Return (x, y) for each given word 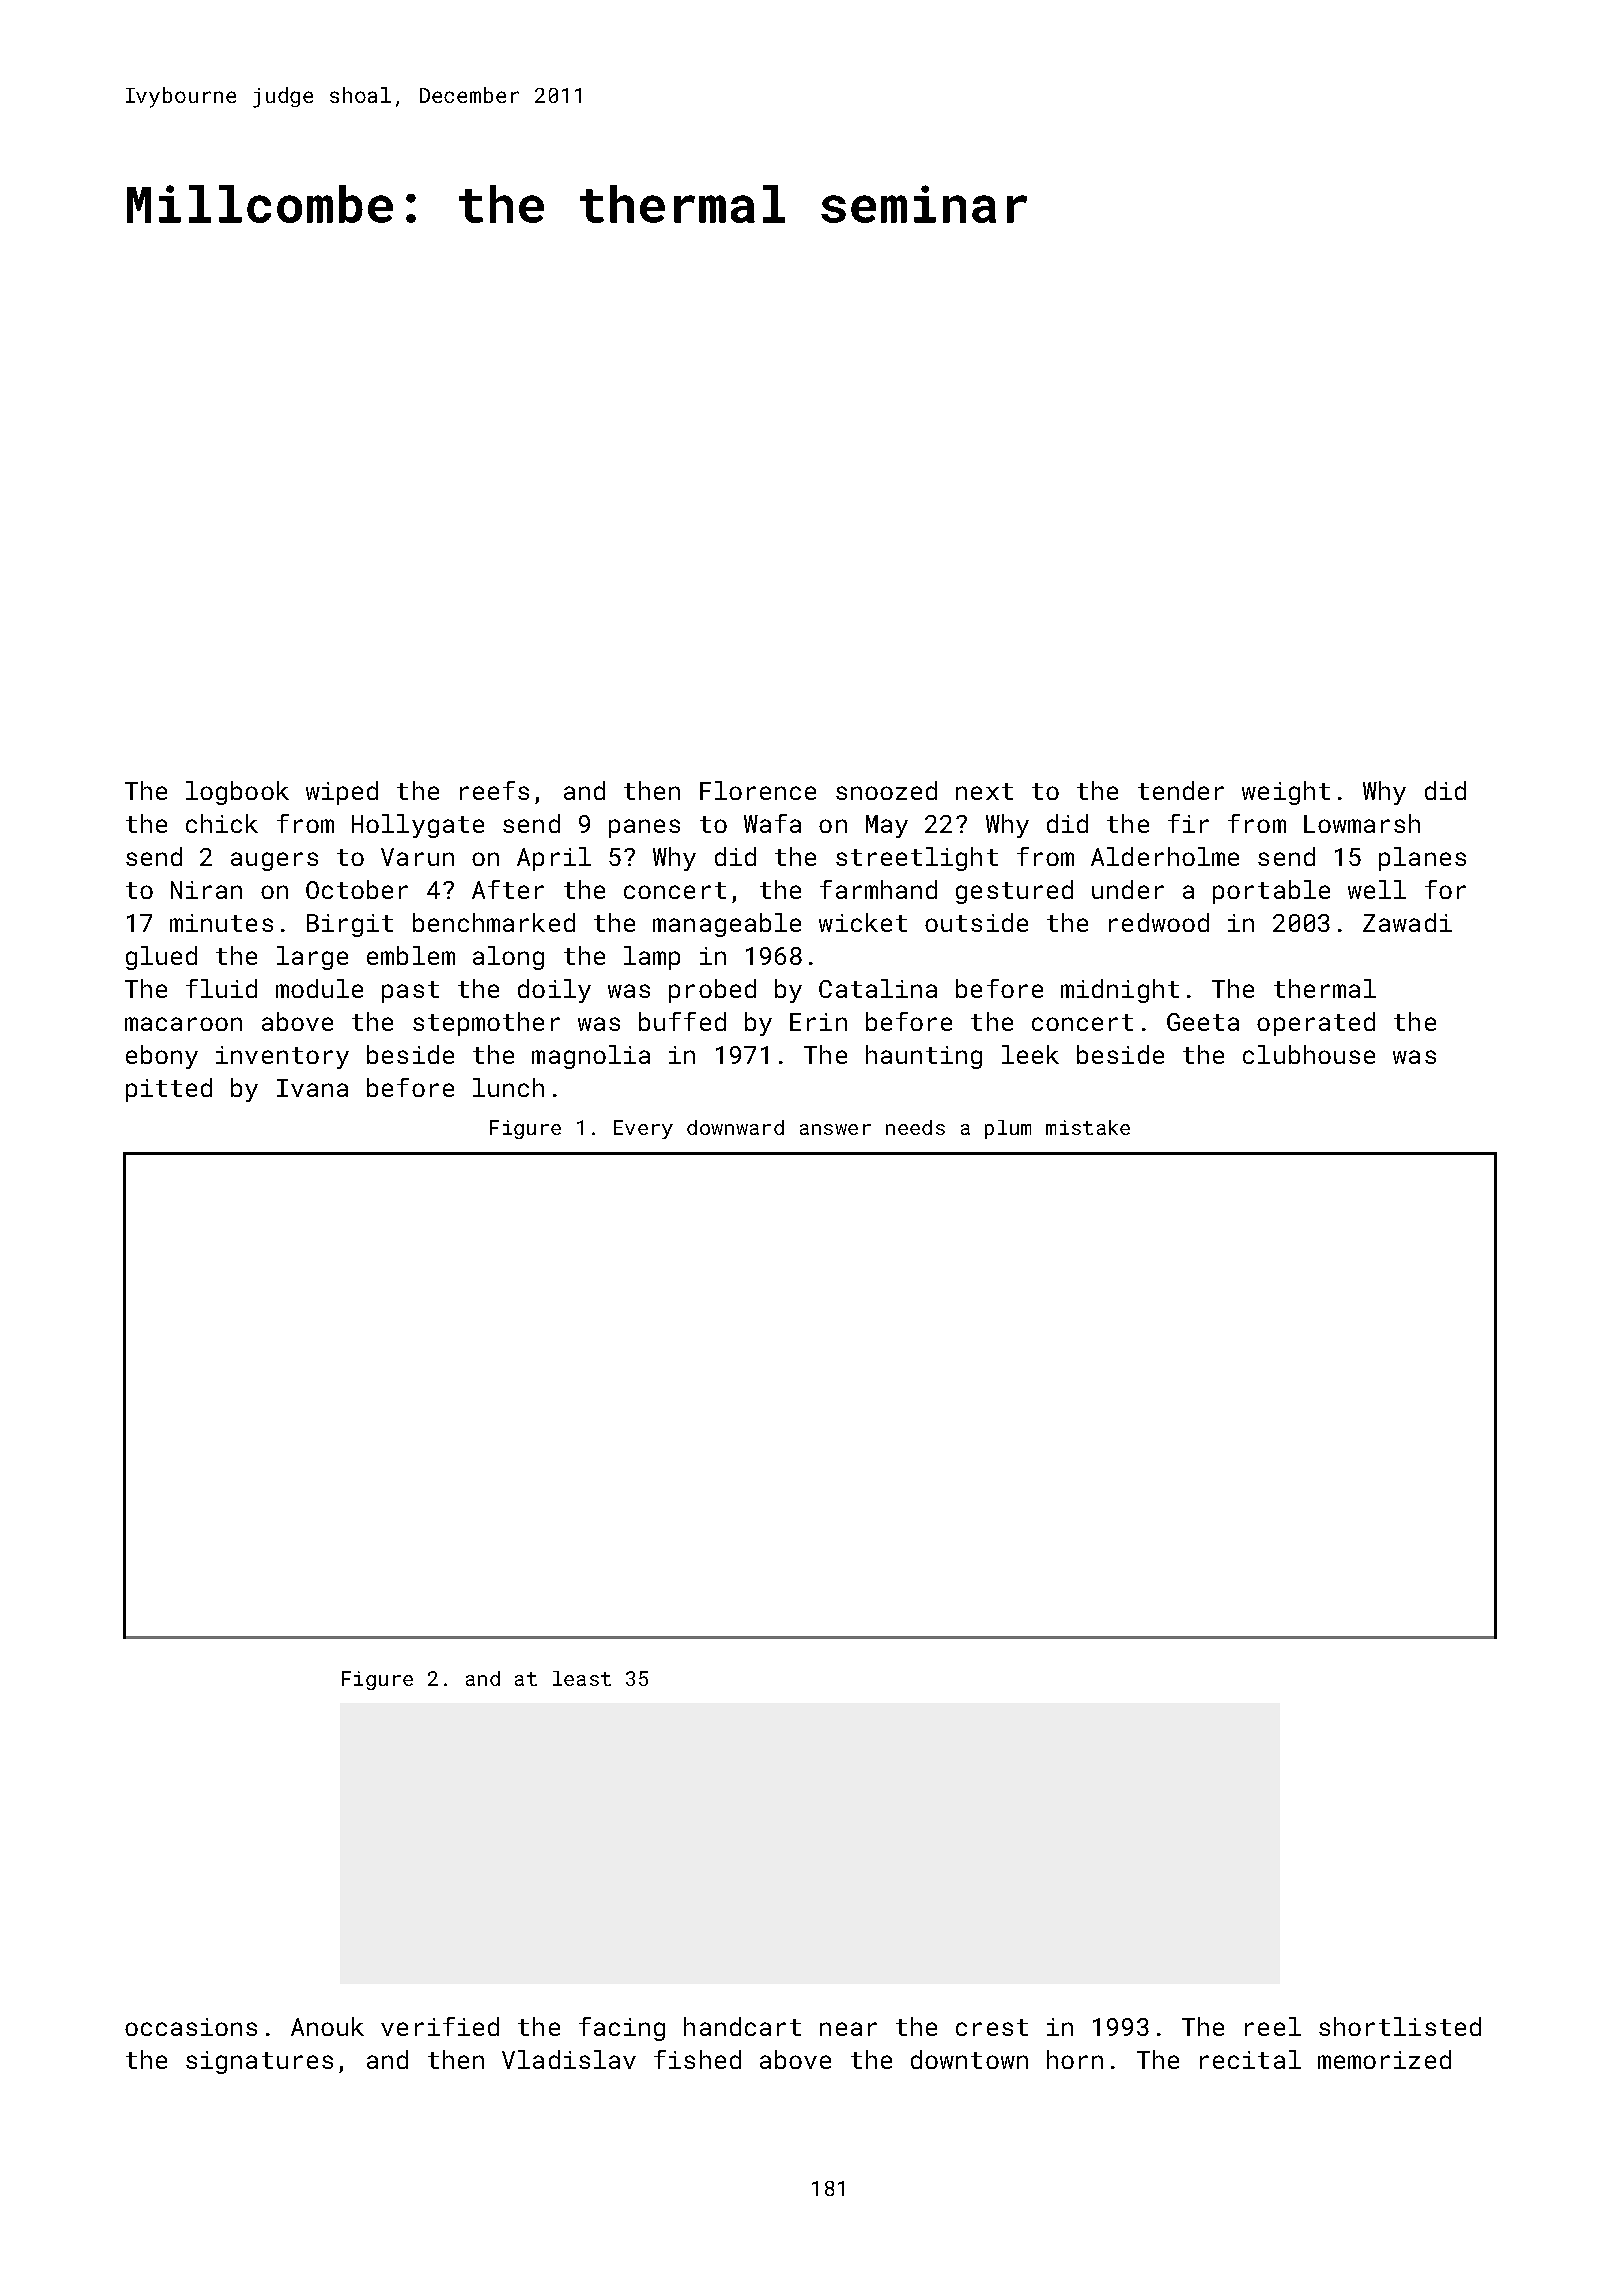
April (554, 859)
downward (735, 1127)
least (582, 1678)
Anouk (327, 2026)
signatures (259, 2062)
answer (835, 1129)
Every (643, 1129)
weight (1286, 793)
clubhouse (1309, 1054)
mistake (1088, 1127)
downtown (969, 2059)
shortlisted (1400, 2026)
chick (222, 823)
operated (1316, 1024)
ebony (162, 1057)
